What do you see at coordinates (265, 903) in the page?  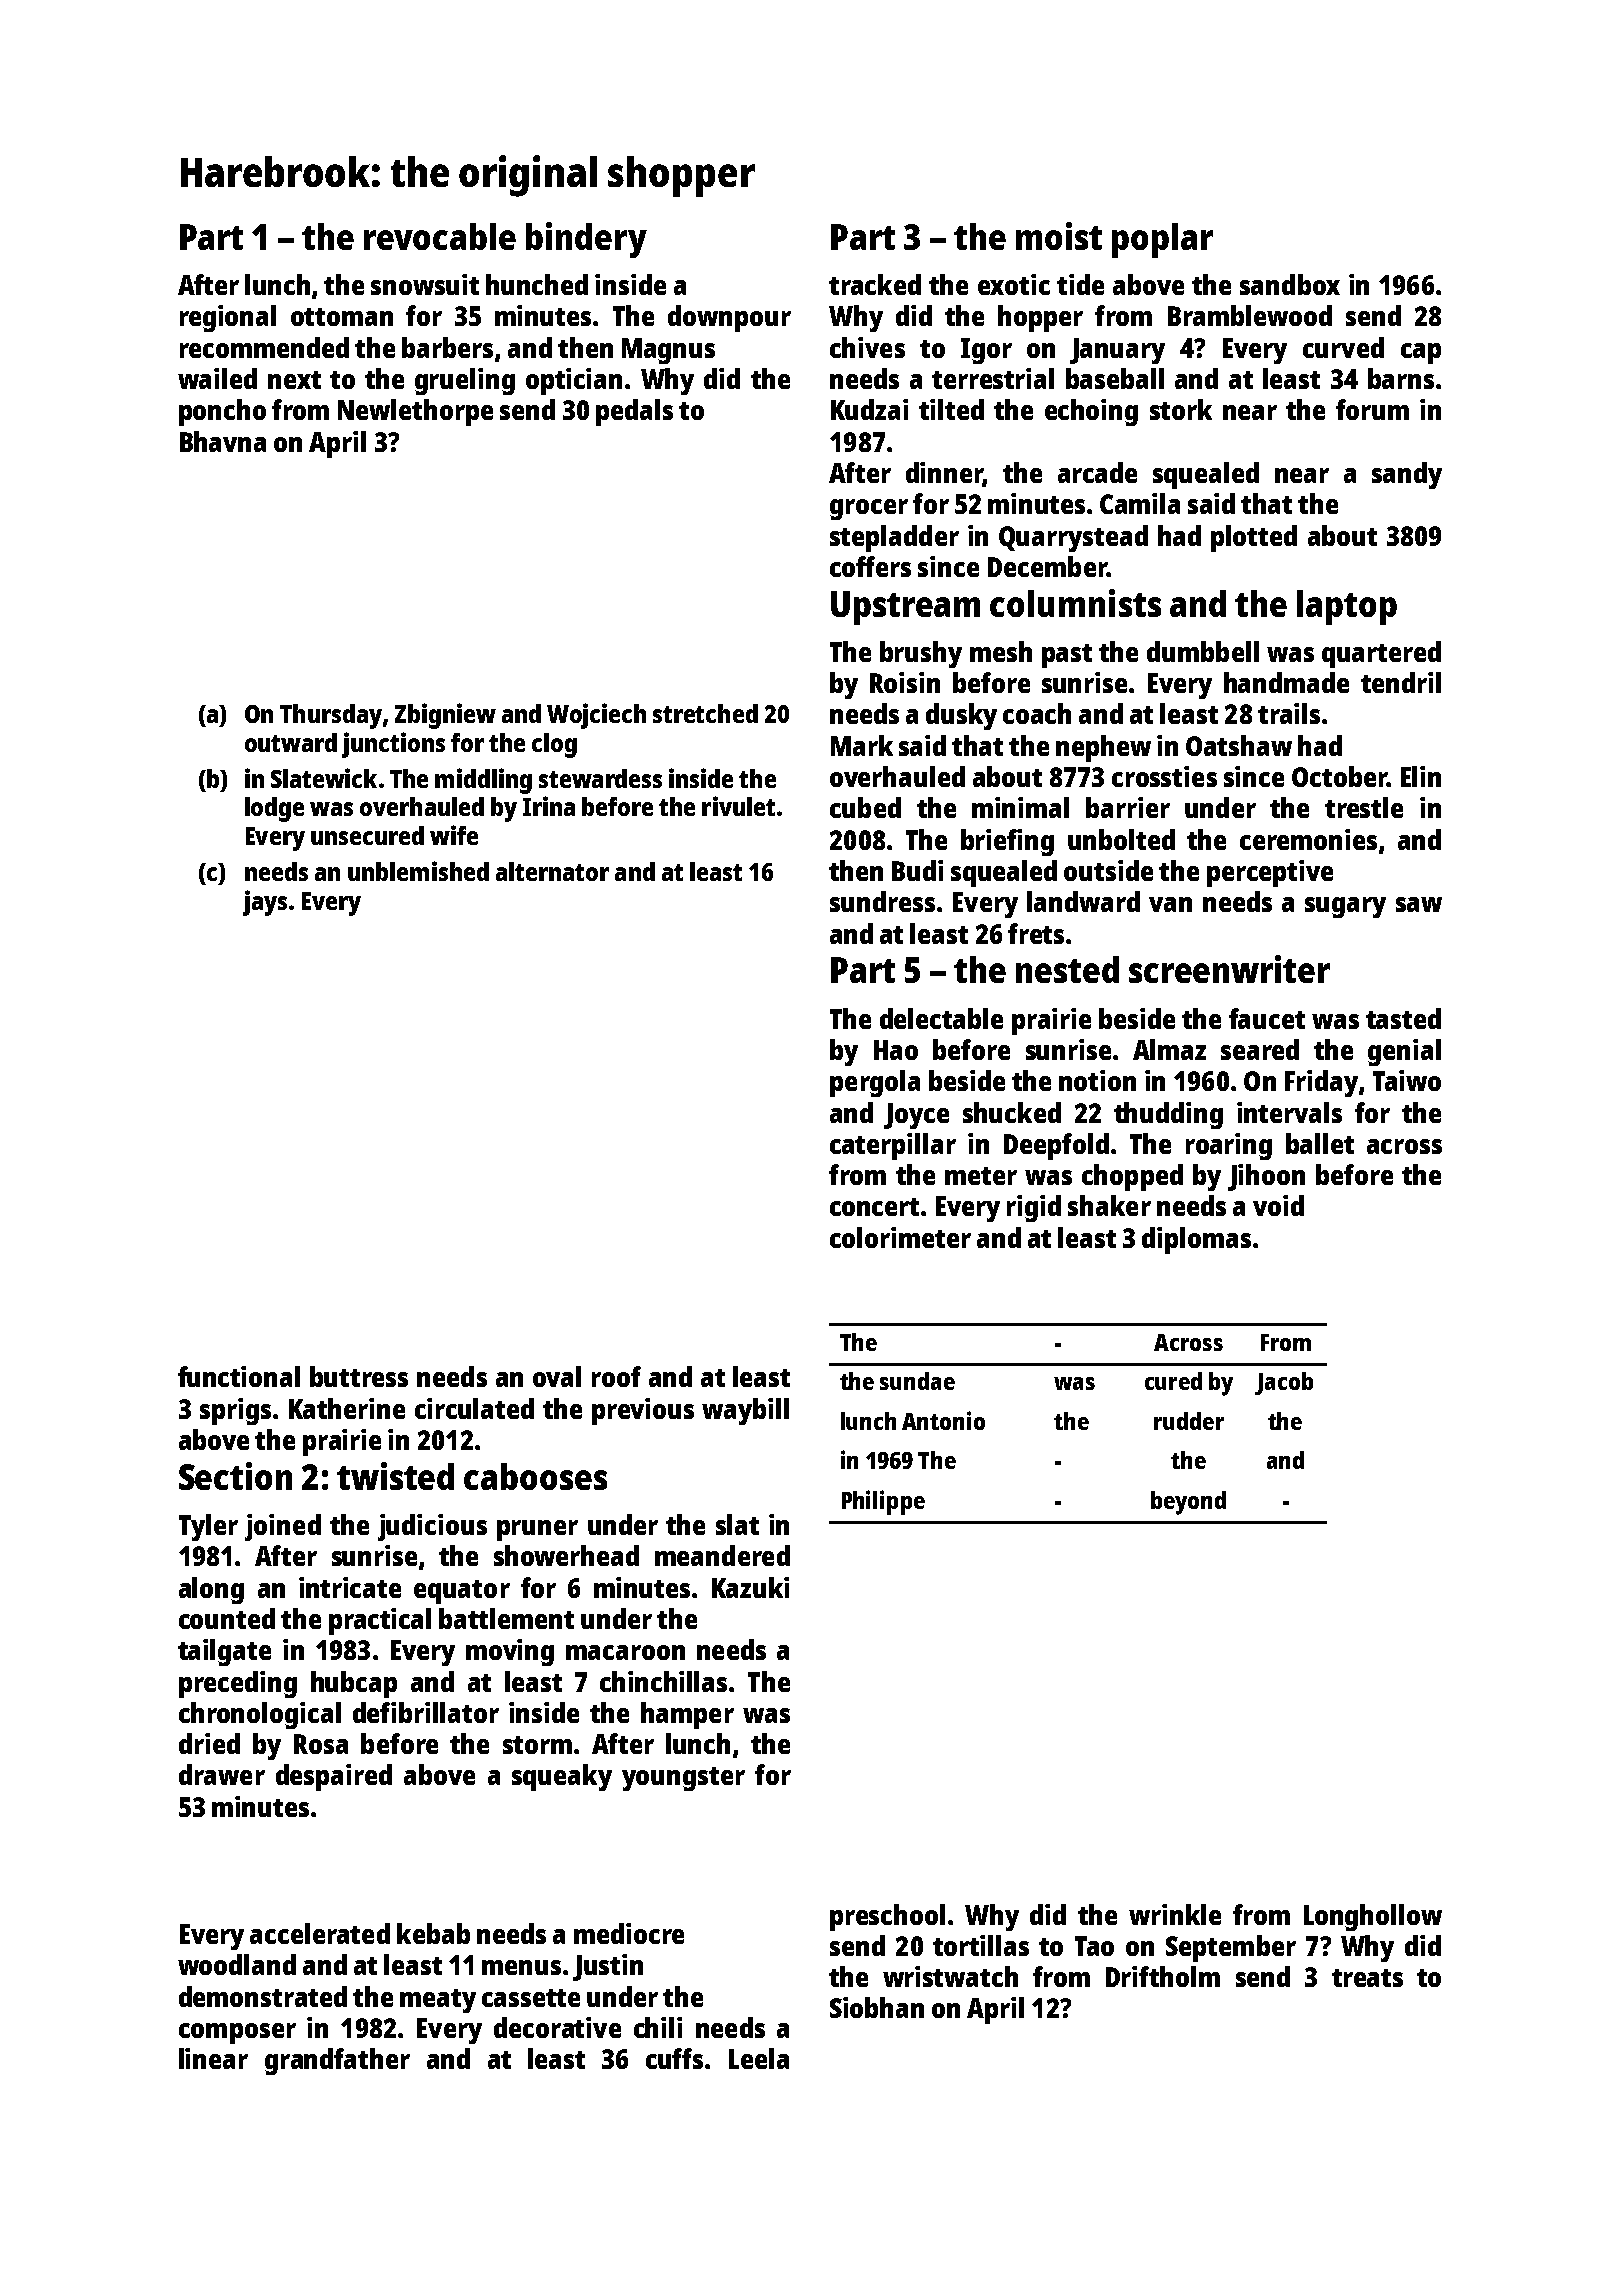 I see `jays` at bounding box center [265, 903].
